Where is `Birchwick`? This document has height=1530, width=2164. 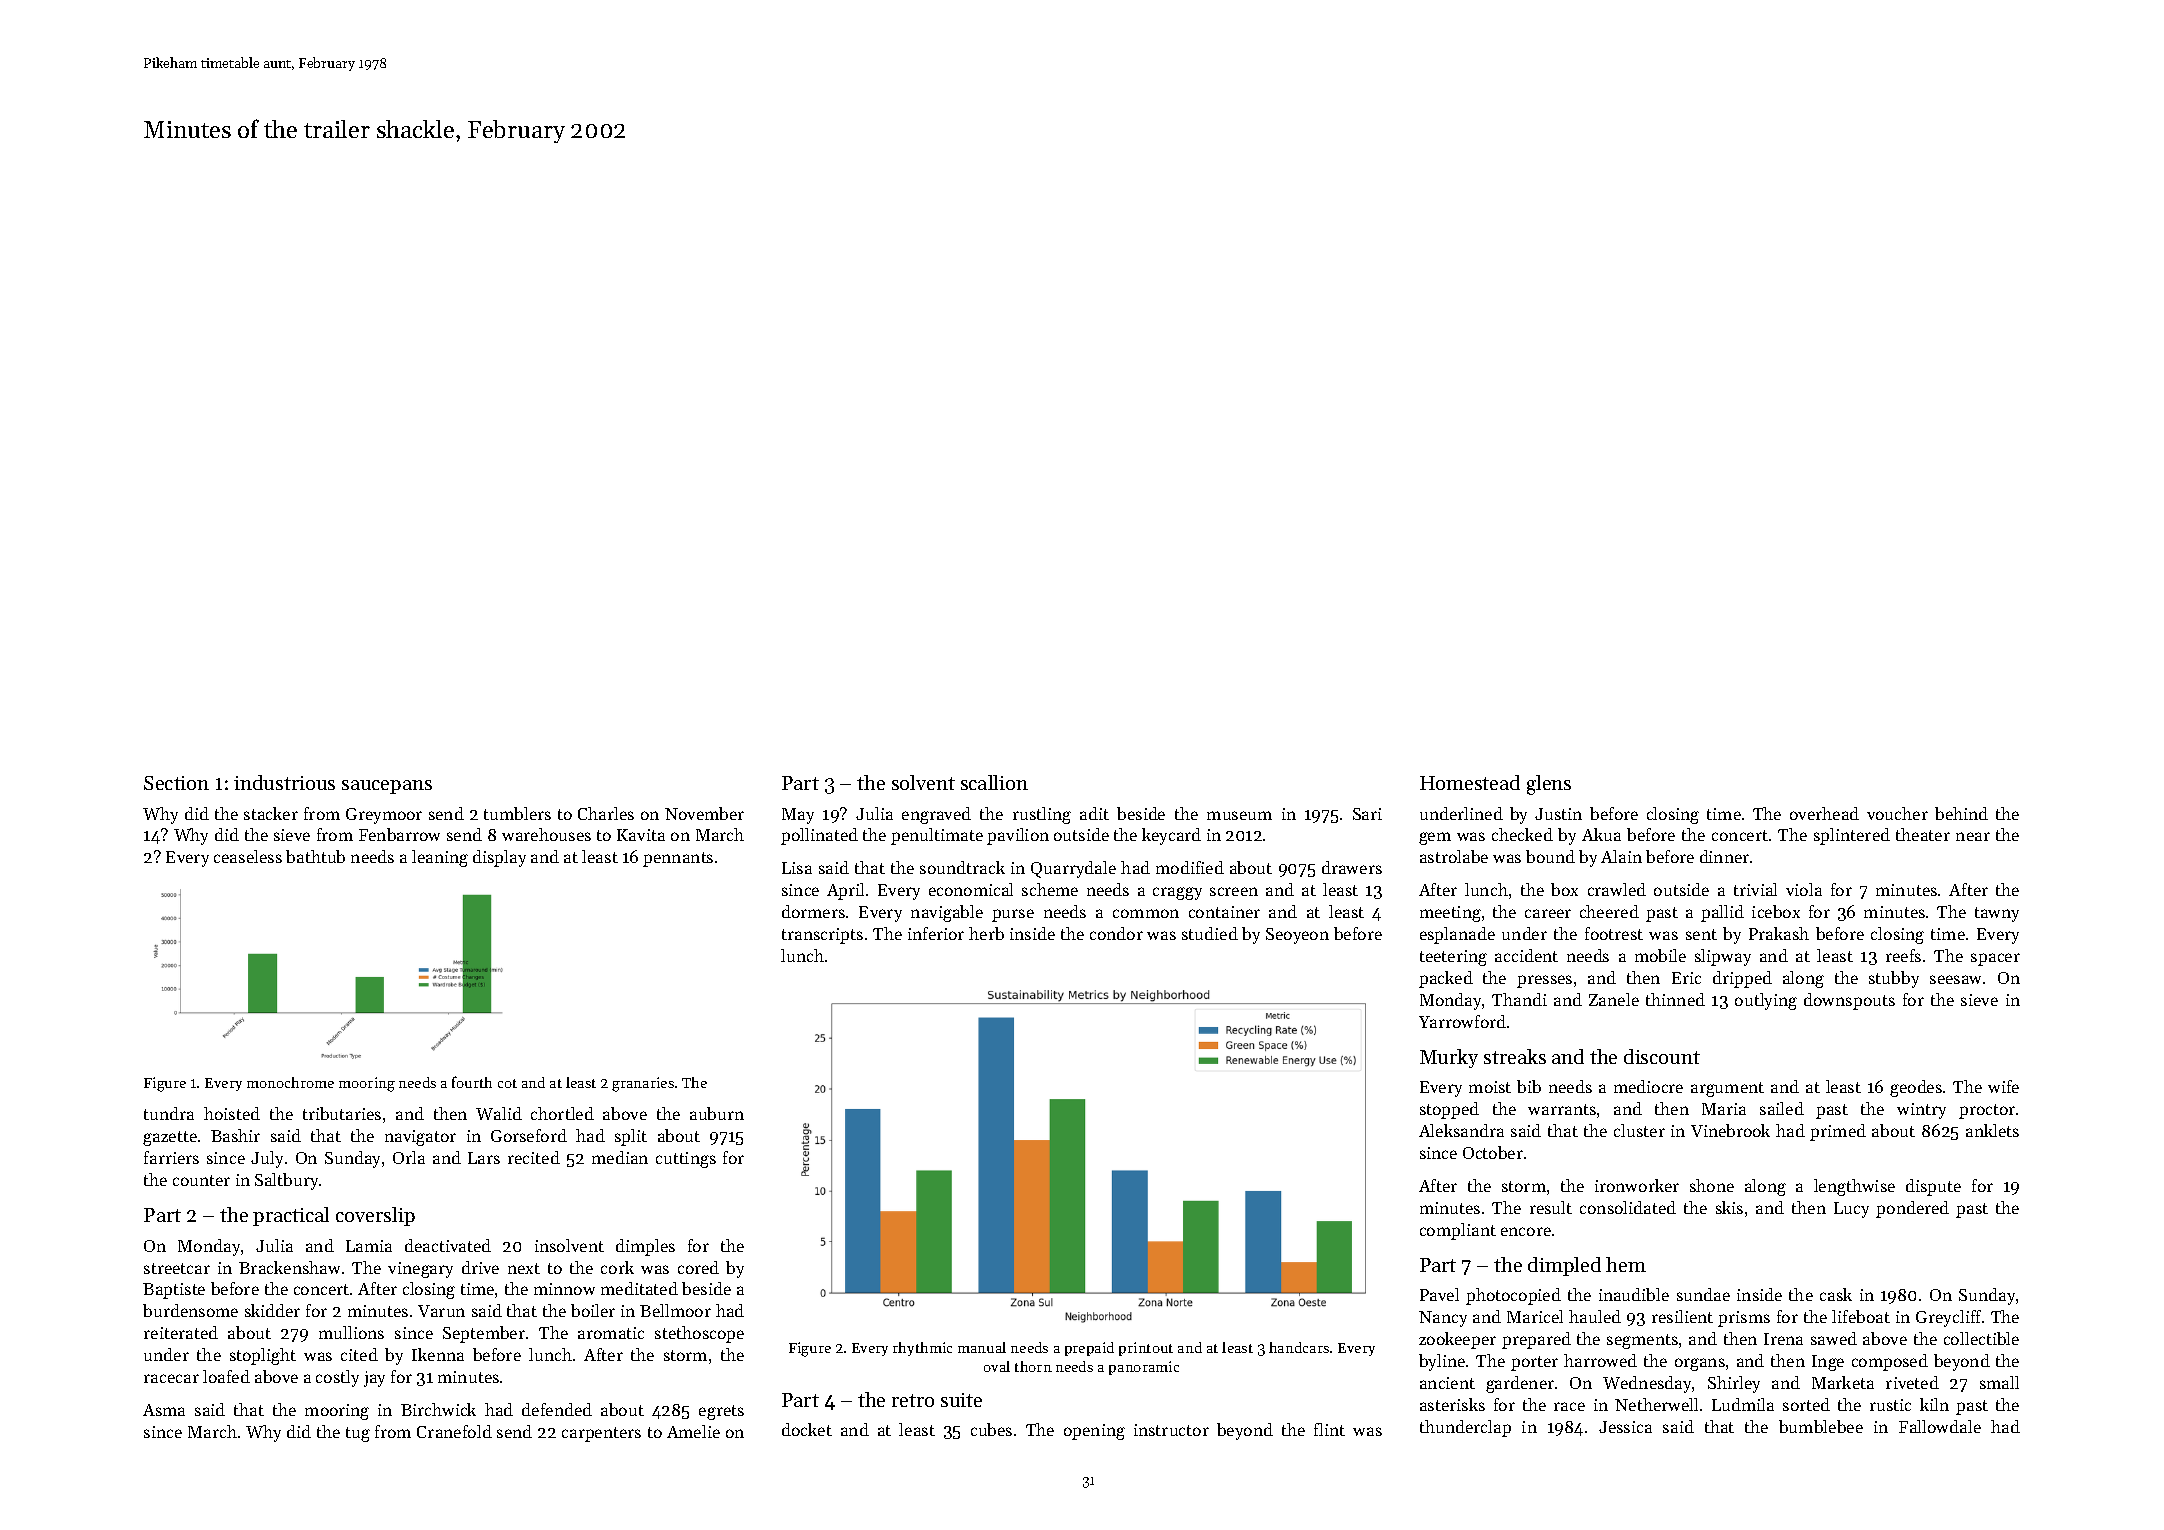 Birchwick is located at coordinates (438, 1409).
